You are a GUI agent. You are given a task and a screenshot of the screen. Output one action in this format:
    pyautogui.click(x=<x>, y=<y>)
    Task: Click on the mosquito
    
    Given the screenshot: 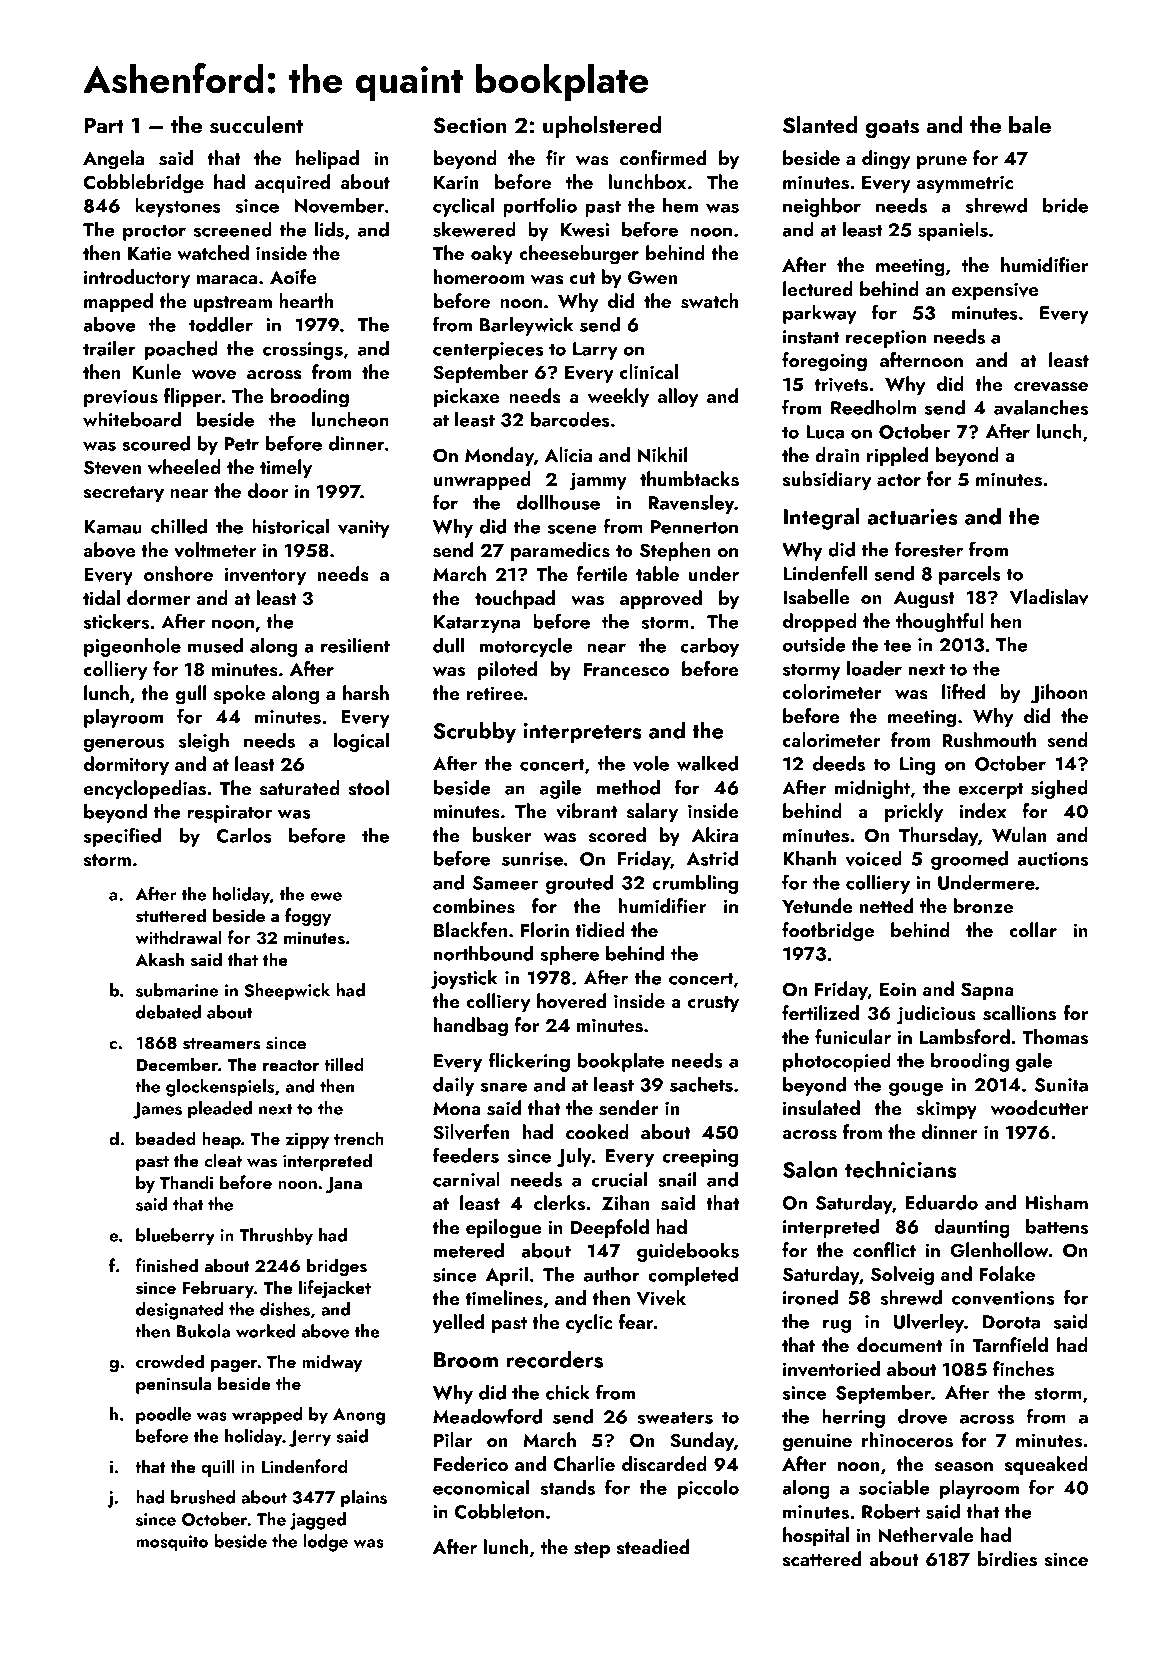 What is the action you would take?
    pyautogui.click(x=172, y=1543)
